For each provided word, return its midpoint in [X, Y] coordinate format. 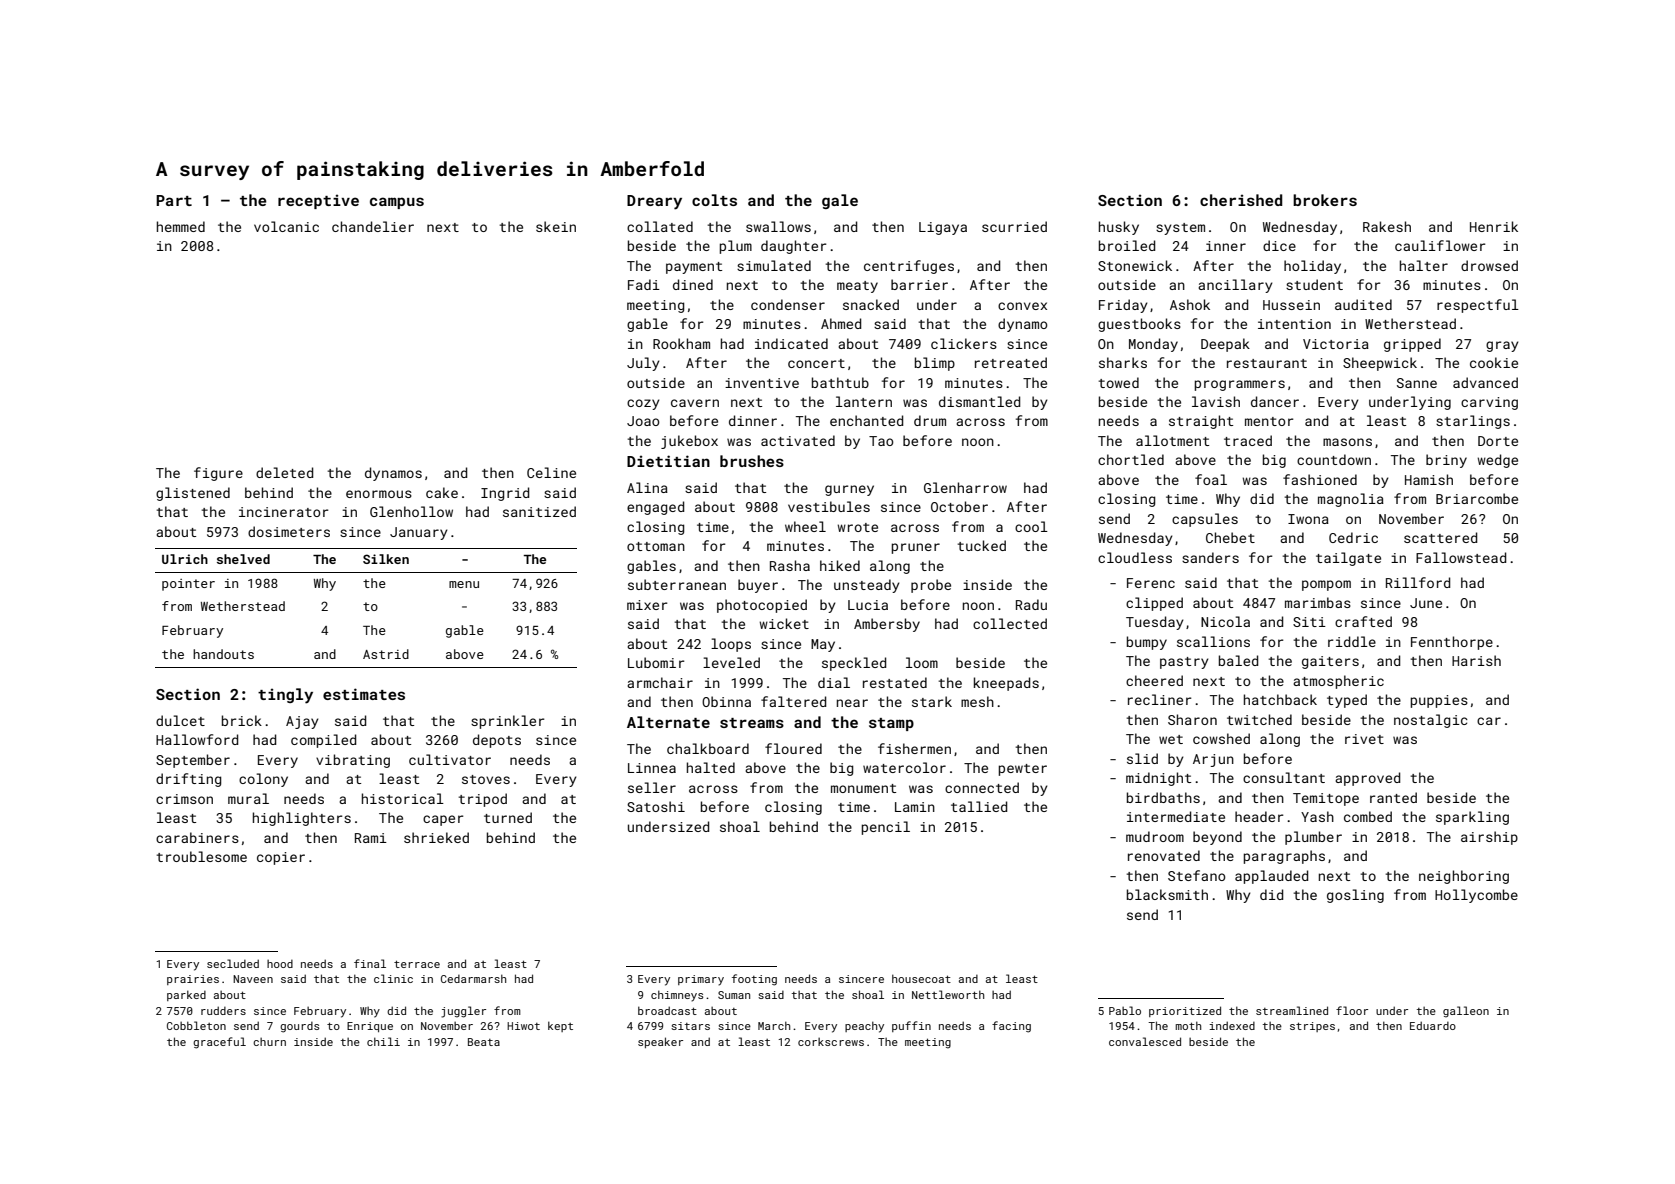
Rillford [1418, 582]
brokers [1325, 200]
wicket [784, 623]
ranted [1393, 797]
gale [840, 201]
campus [397, 203]
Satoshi [656, 806]
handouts [223, 654]
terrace [417, 964]
